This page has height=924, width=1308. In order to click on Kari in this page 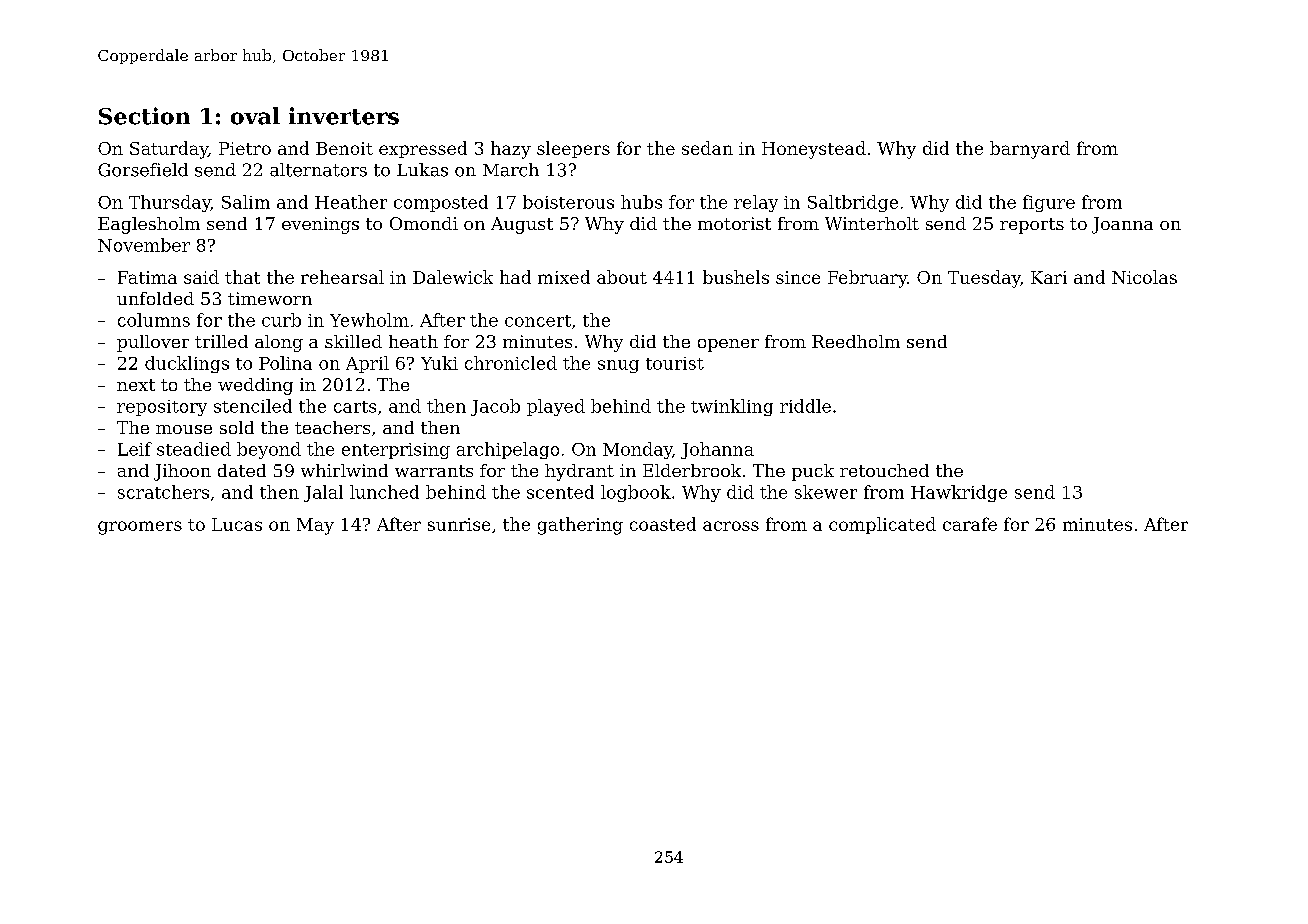, I will do `click(1049, 277)`.
